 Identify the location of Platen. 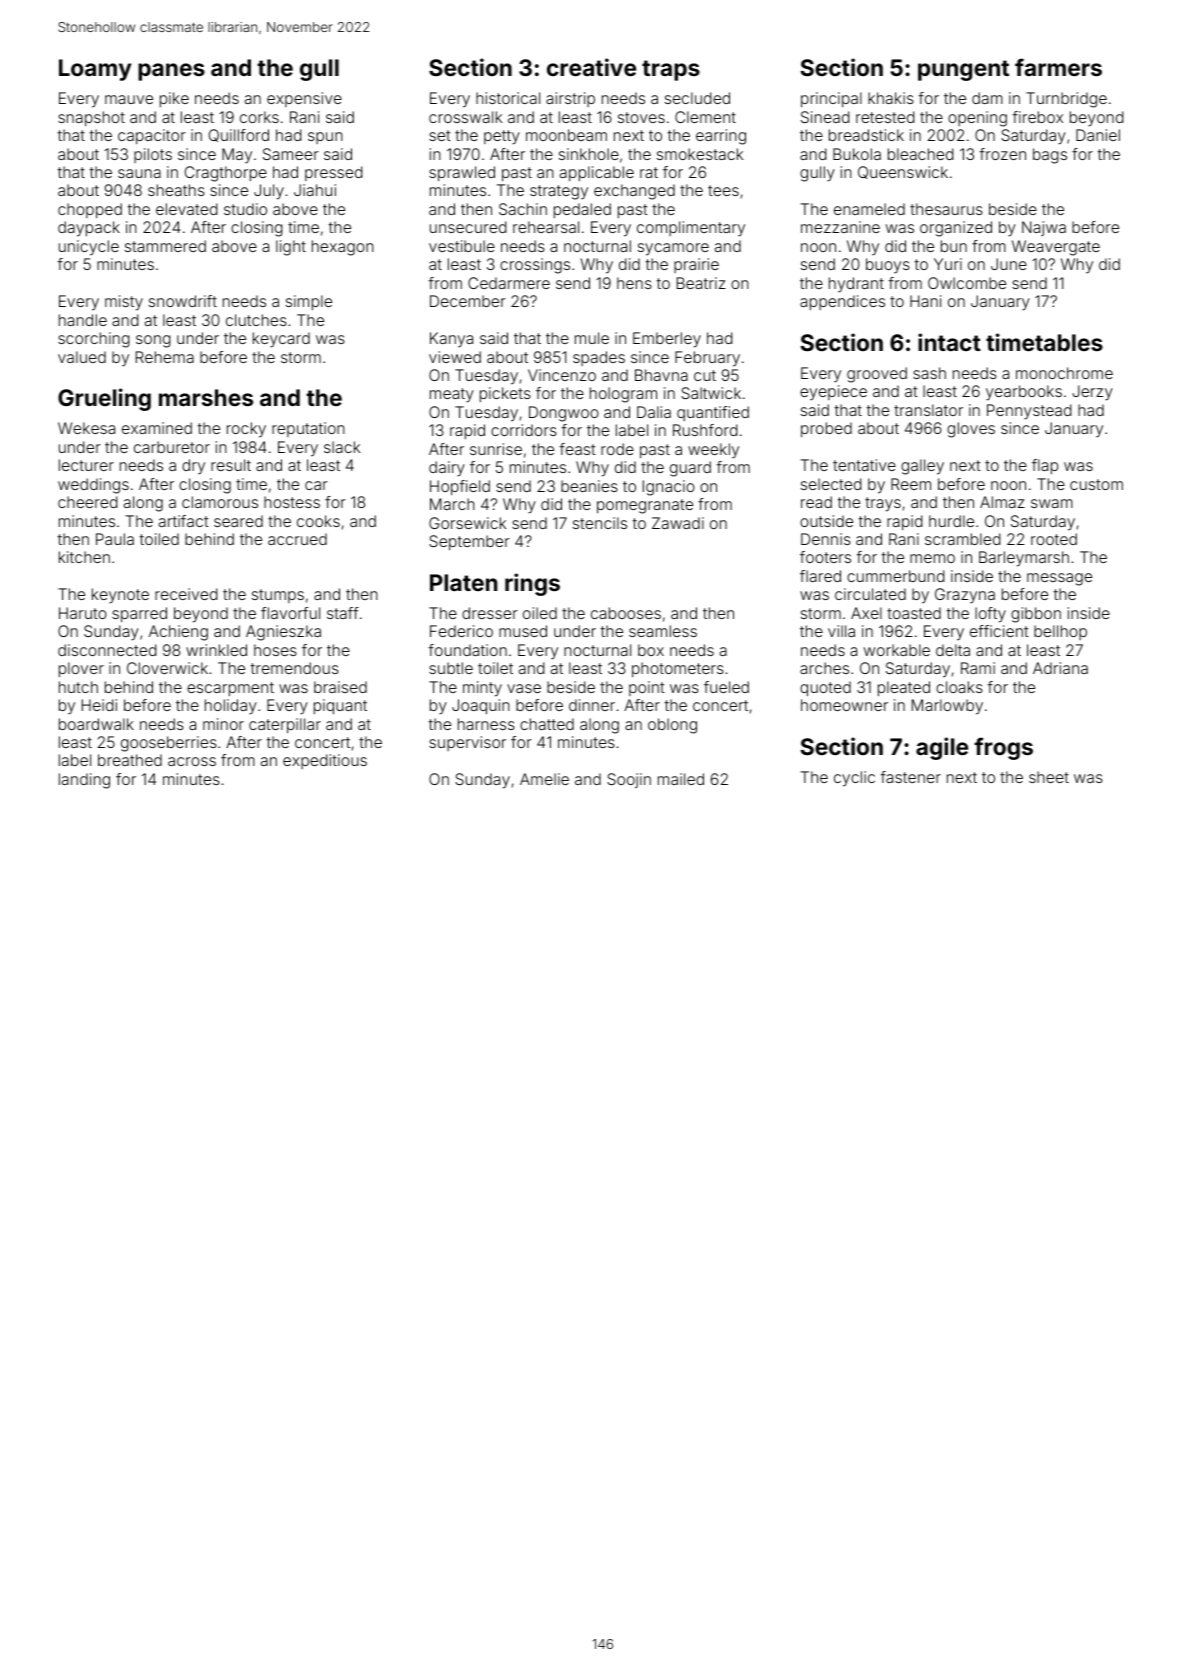
(463, 582).
